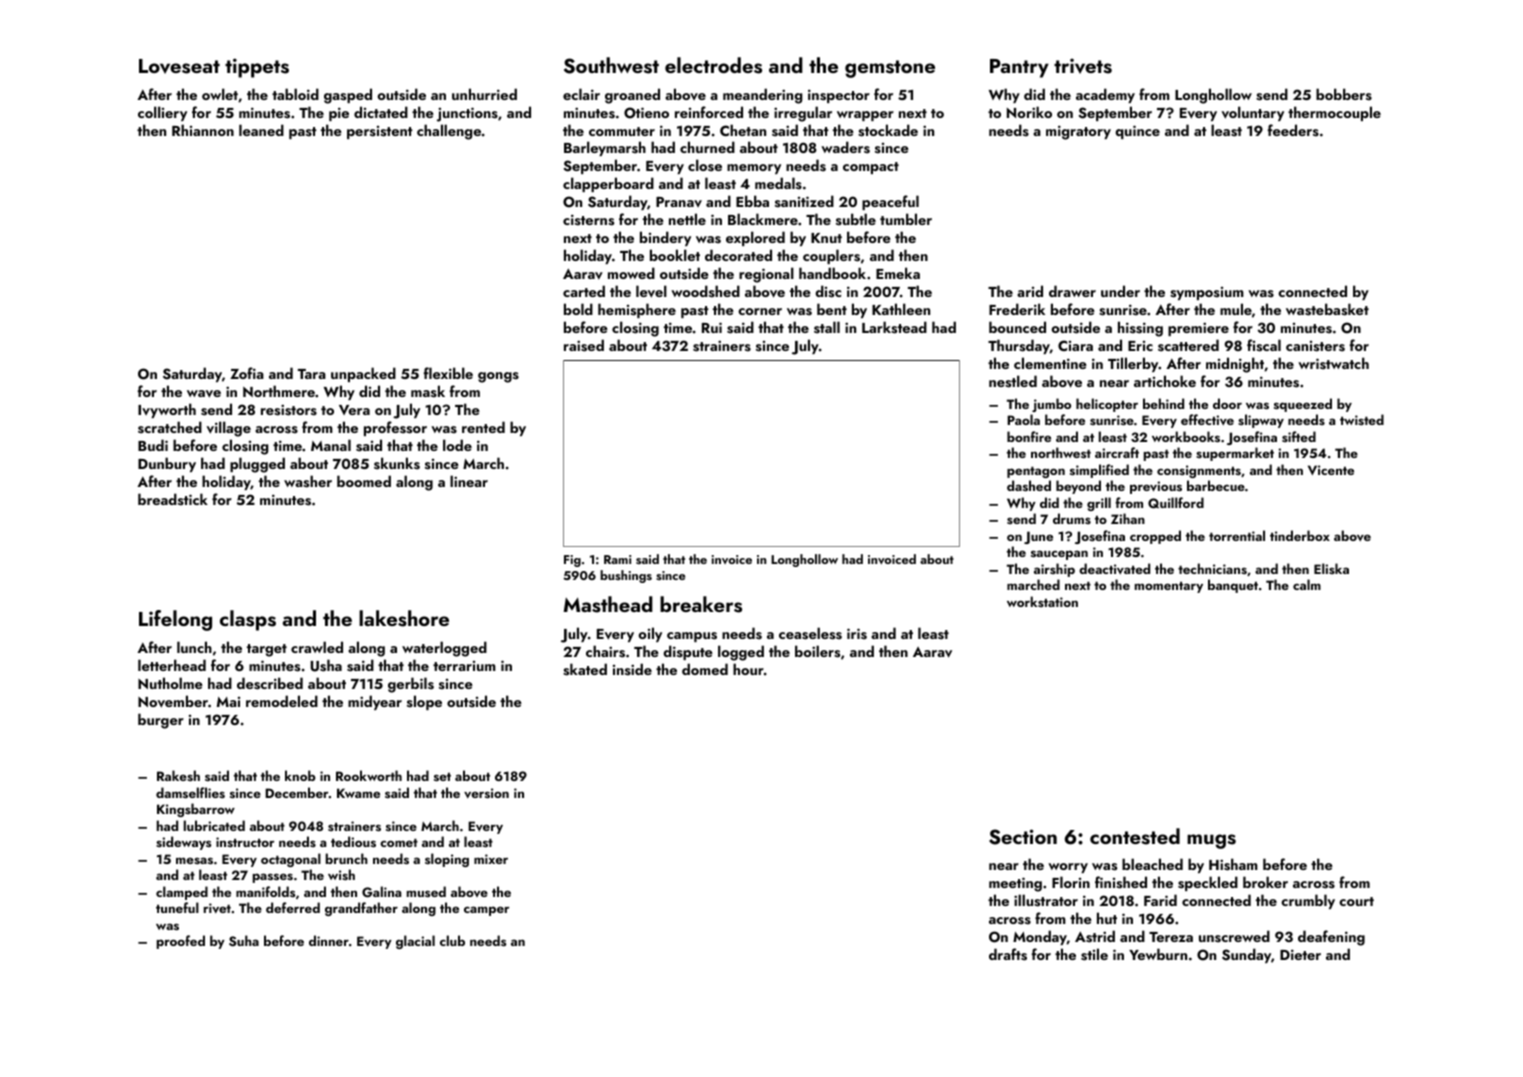 This page has width=1523, height=1077. What do you see at coordinates (1246, 955) in the page?
I see `Sunday` at bounding box center [1246, 955].
